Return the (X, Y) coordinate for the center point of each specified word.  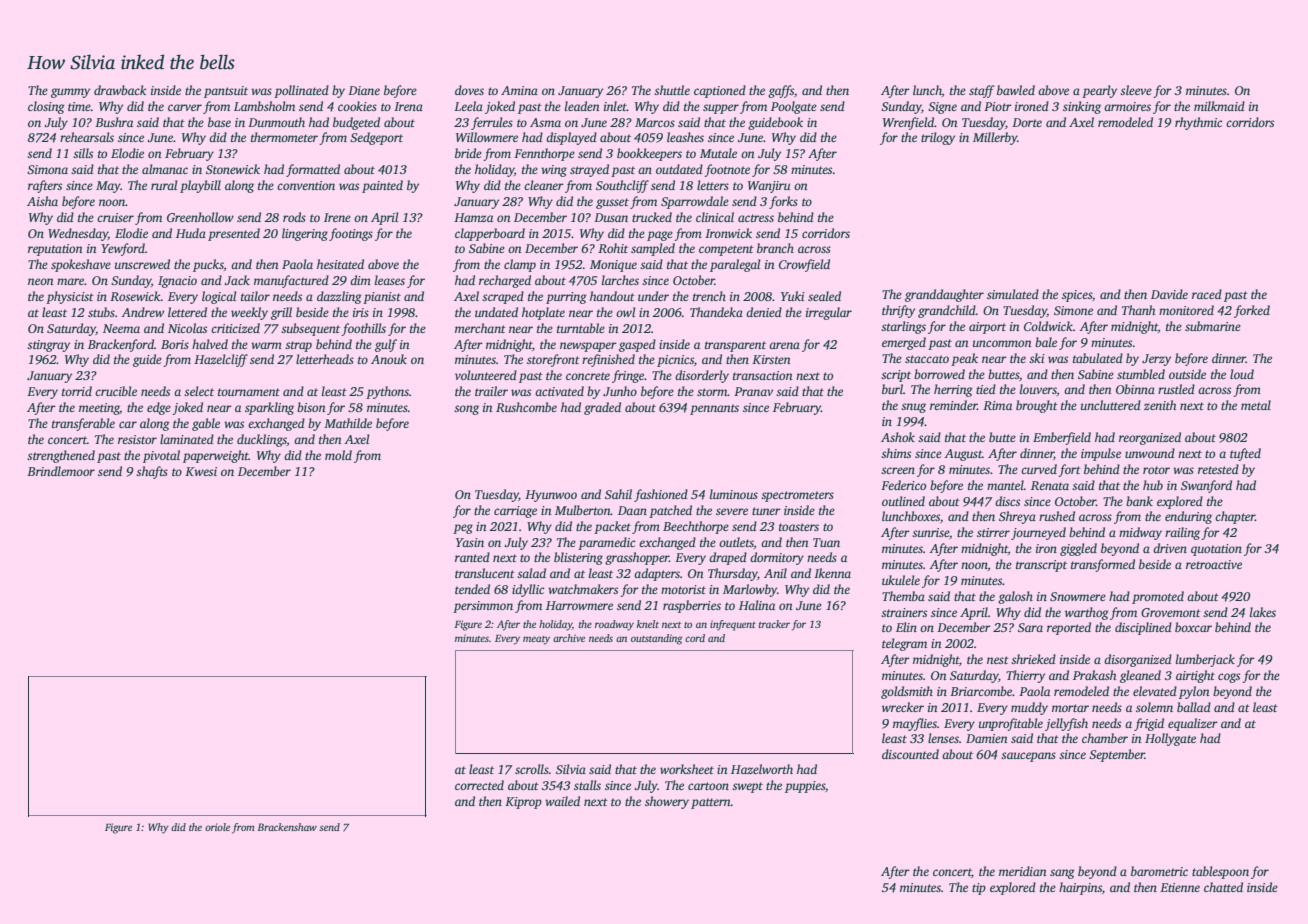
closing (46, 107)
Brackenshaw (287, 827)
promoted (1158, 597)
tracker (774, 624)
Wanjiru (769, 187)
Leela (468, 106)
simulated (1013, 294)
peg (463, 529)
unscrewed (142, 264)
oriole (217, 827)
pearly (1099, 91)
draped (728, 558)
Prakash (1094, 675)
